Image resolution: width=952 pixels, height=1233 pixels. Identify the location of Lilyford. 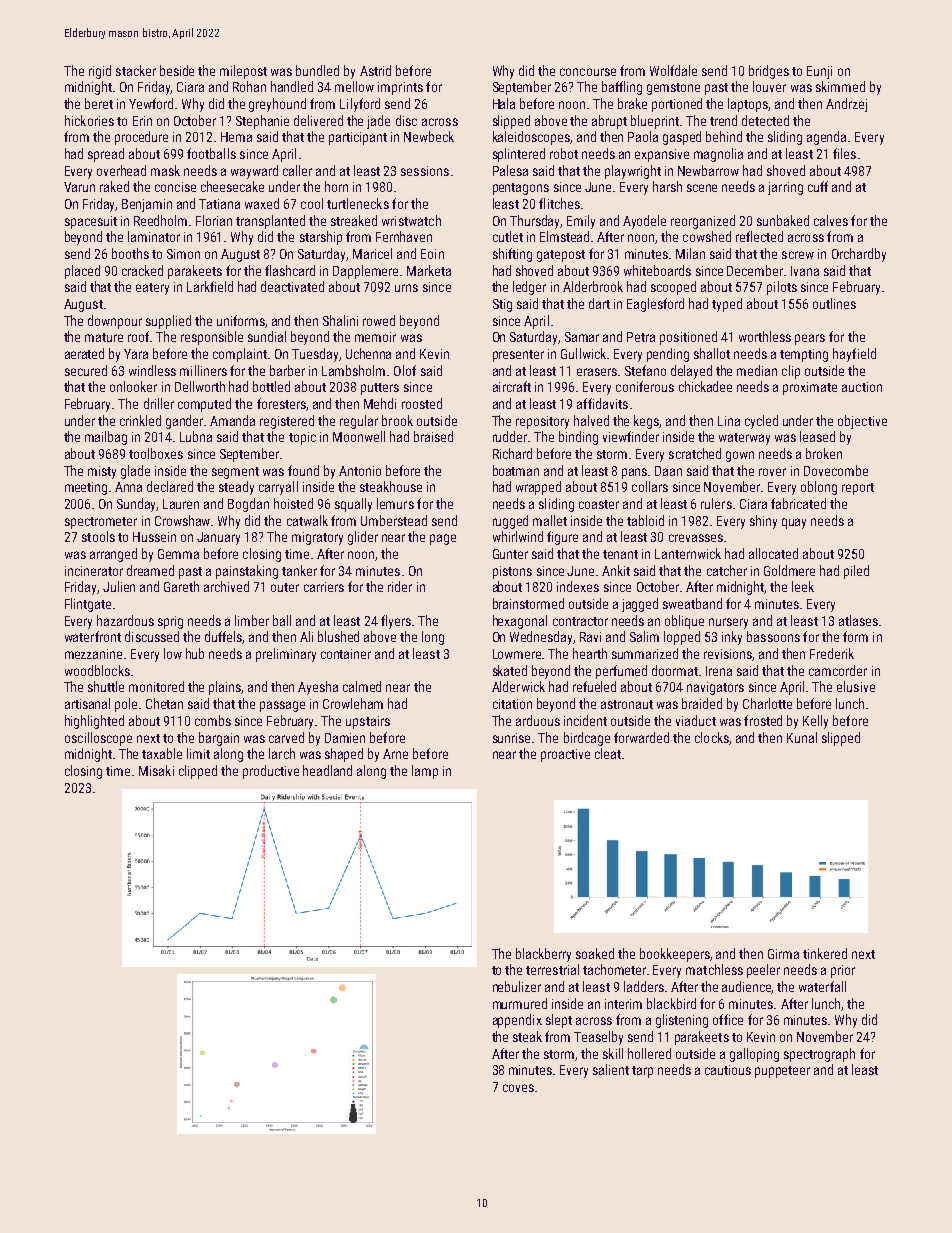
(360, 105).
